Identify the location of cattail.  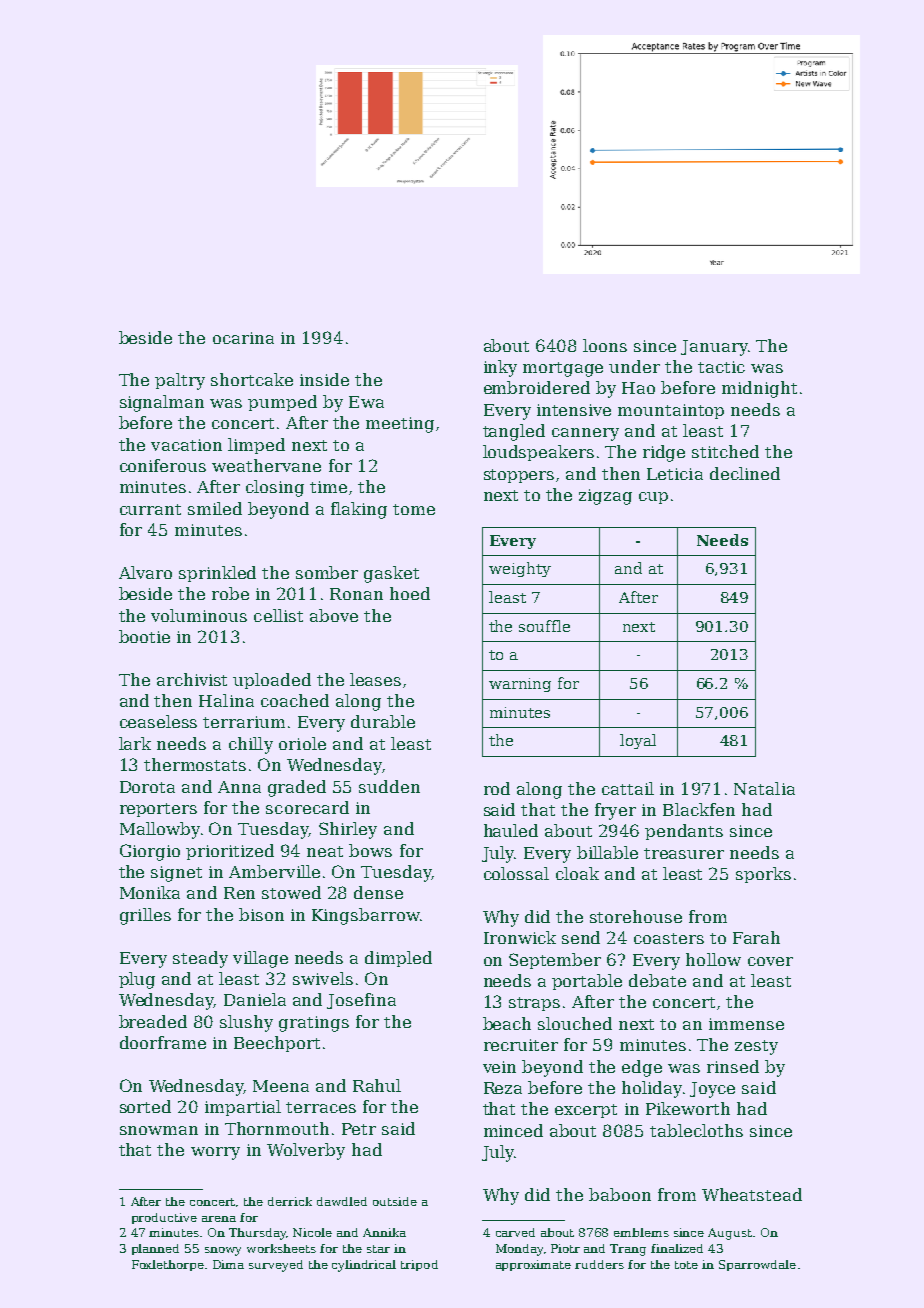
(628, 788).
